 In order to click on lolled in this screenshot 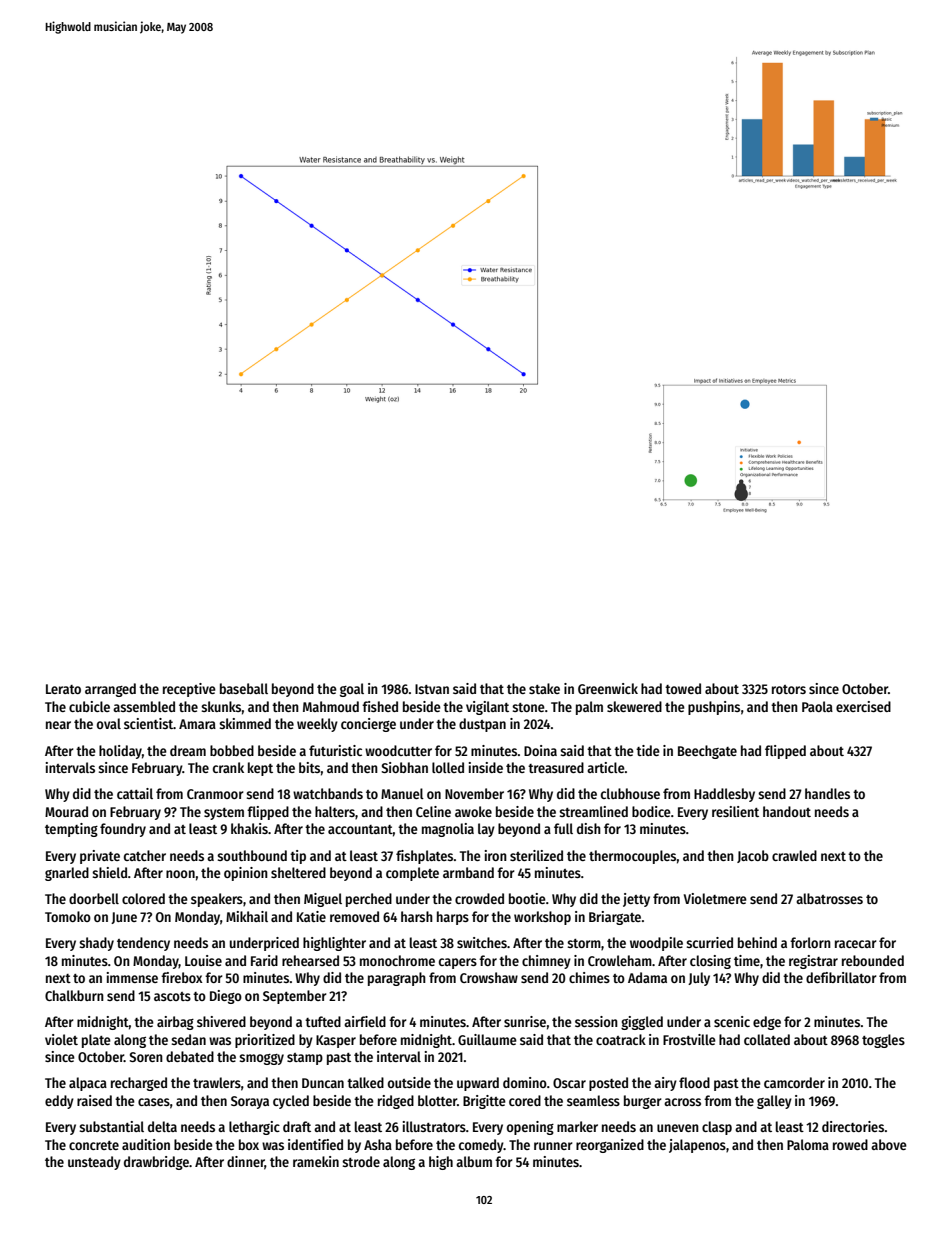, I will do `click(448, 767)`.
